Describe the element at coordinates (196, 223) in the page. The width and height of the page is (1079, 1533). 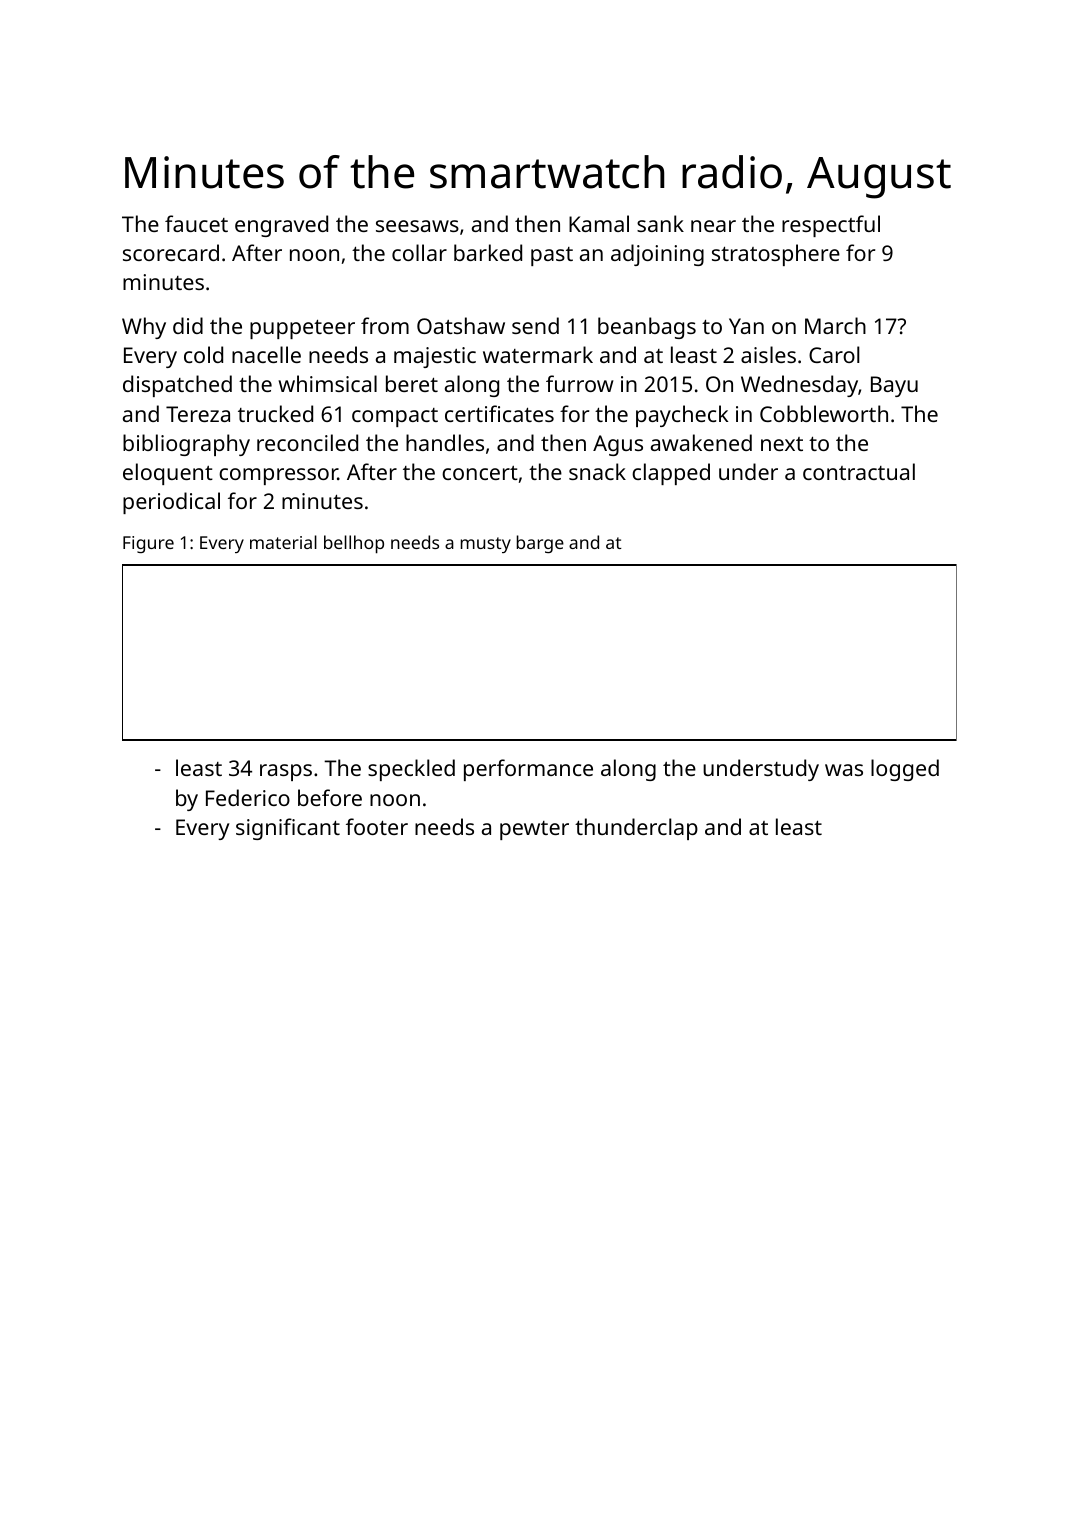
I see `faucet` at that location.
